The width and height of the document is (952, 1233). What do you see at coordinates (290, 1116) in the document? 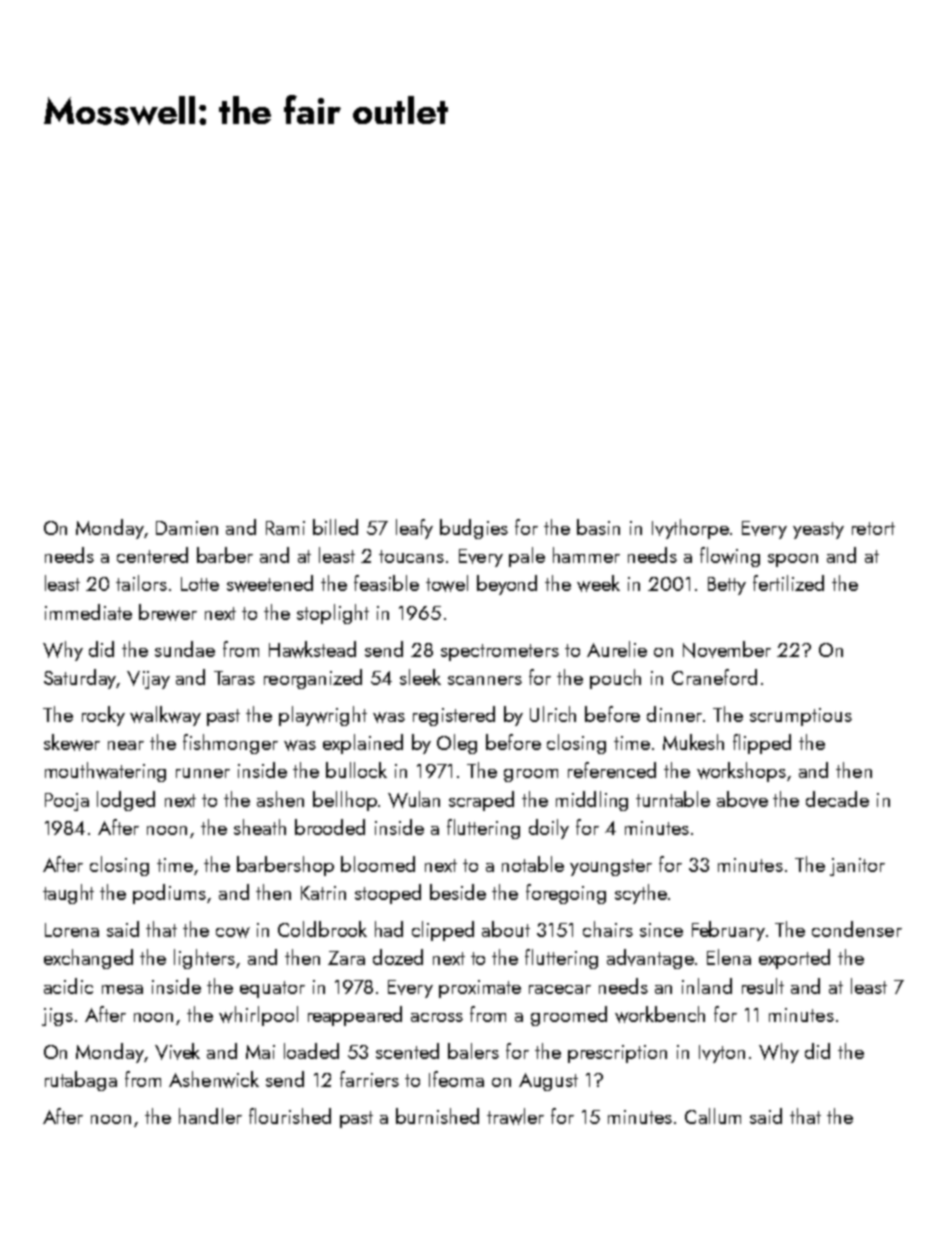
I see `flourished` at bounding box center [290, 1116].
